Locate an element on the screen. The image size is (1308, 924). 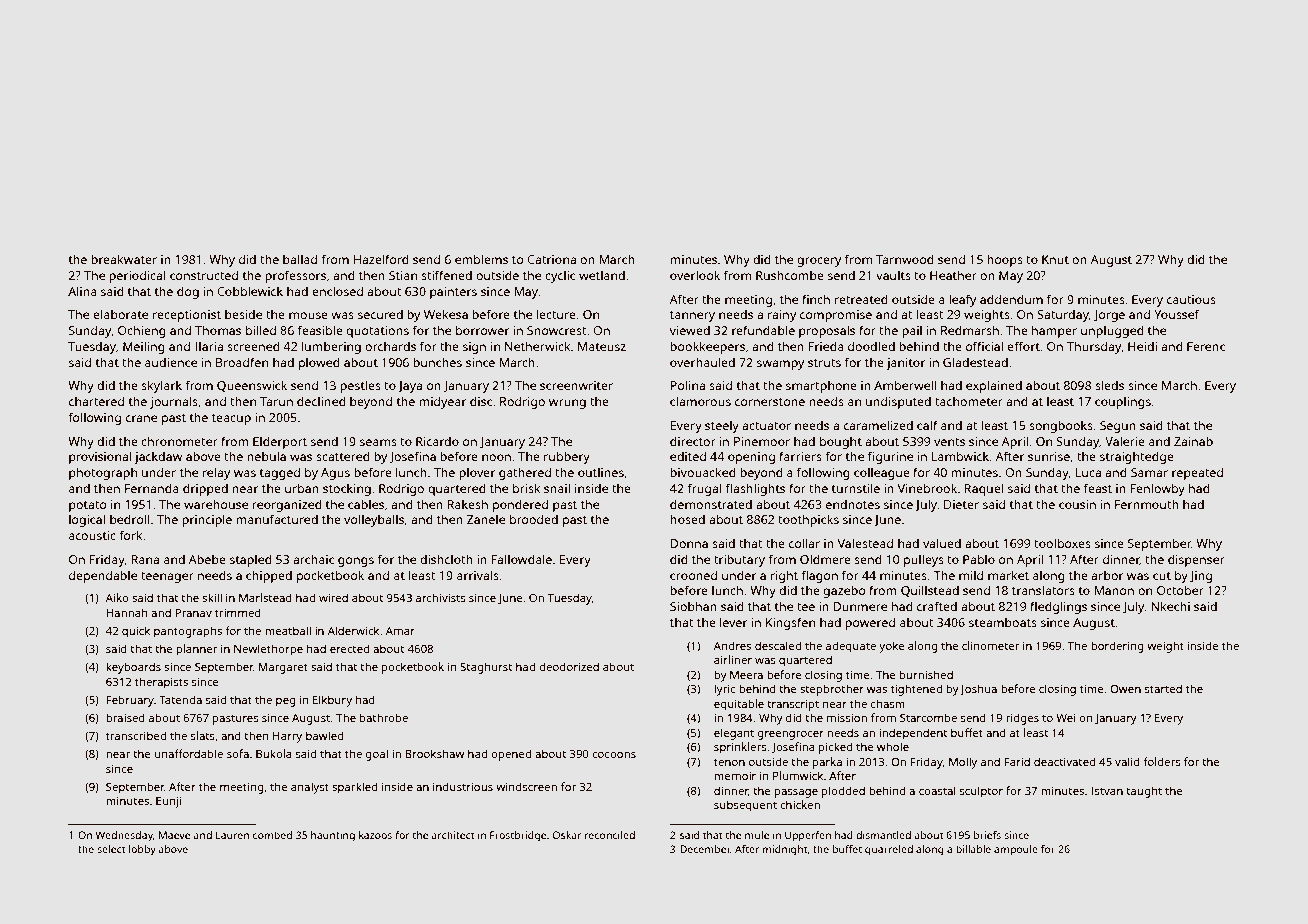
haunting is located at coordinates (333, 836).
